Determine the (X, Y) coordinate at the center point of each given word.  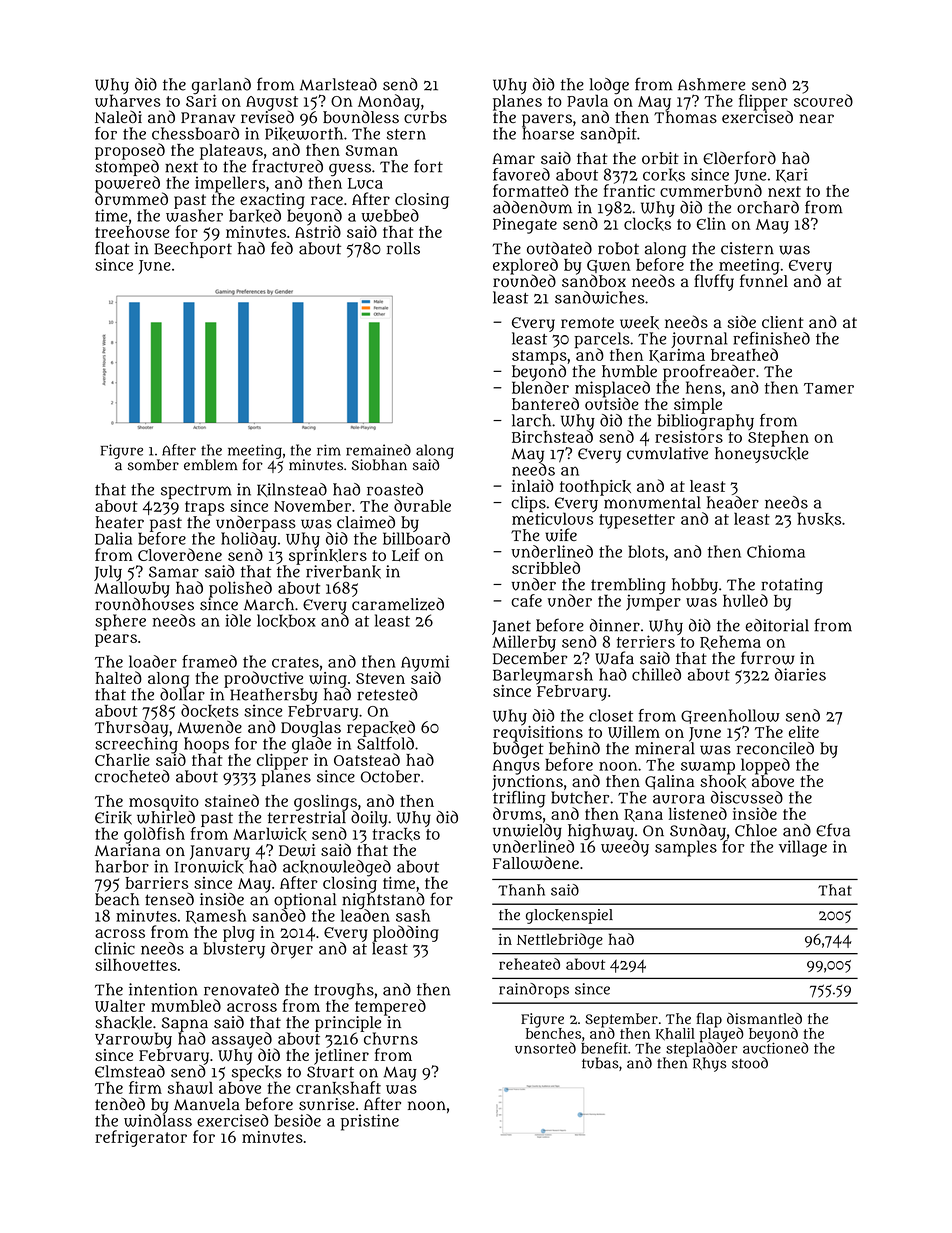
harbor (122, 866)
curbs (425, 117)
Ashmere (711, 84)
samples (686, 848)
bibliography (705, 422)
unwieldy (527, 832)
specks (257, 1073)
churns (391, 1038)
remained (378, 450)
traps (205, 508)
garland (221, 86)
